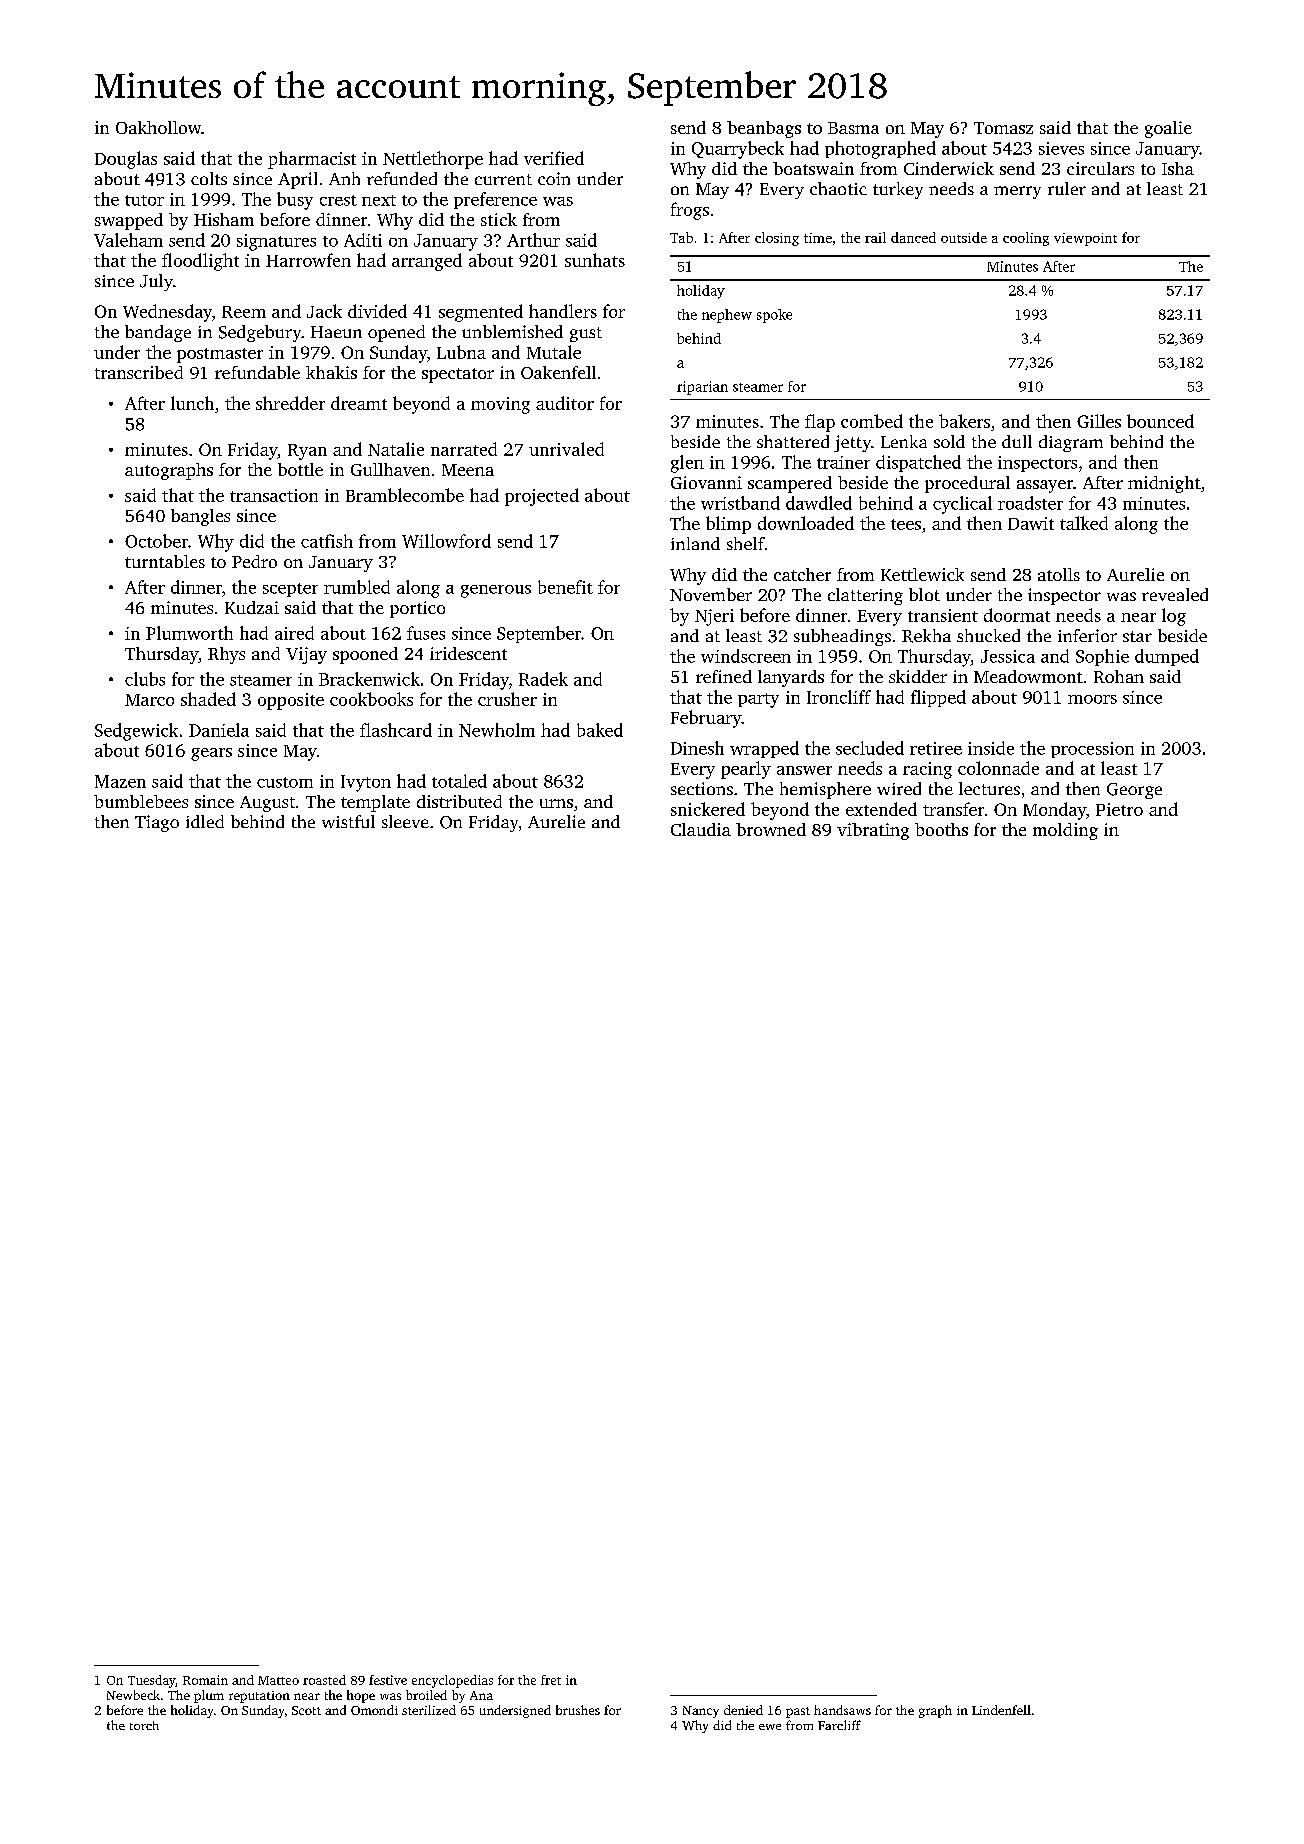 This image has height=1844, width=1304. I want to click on ewe, so click(770, 1727).
